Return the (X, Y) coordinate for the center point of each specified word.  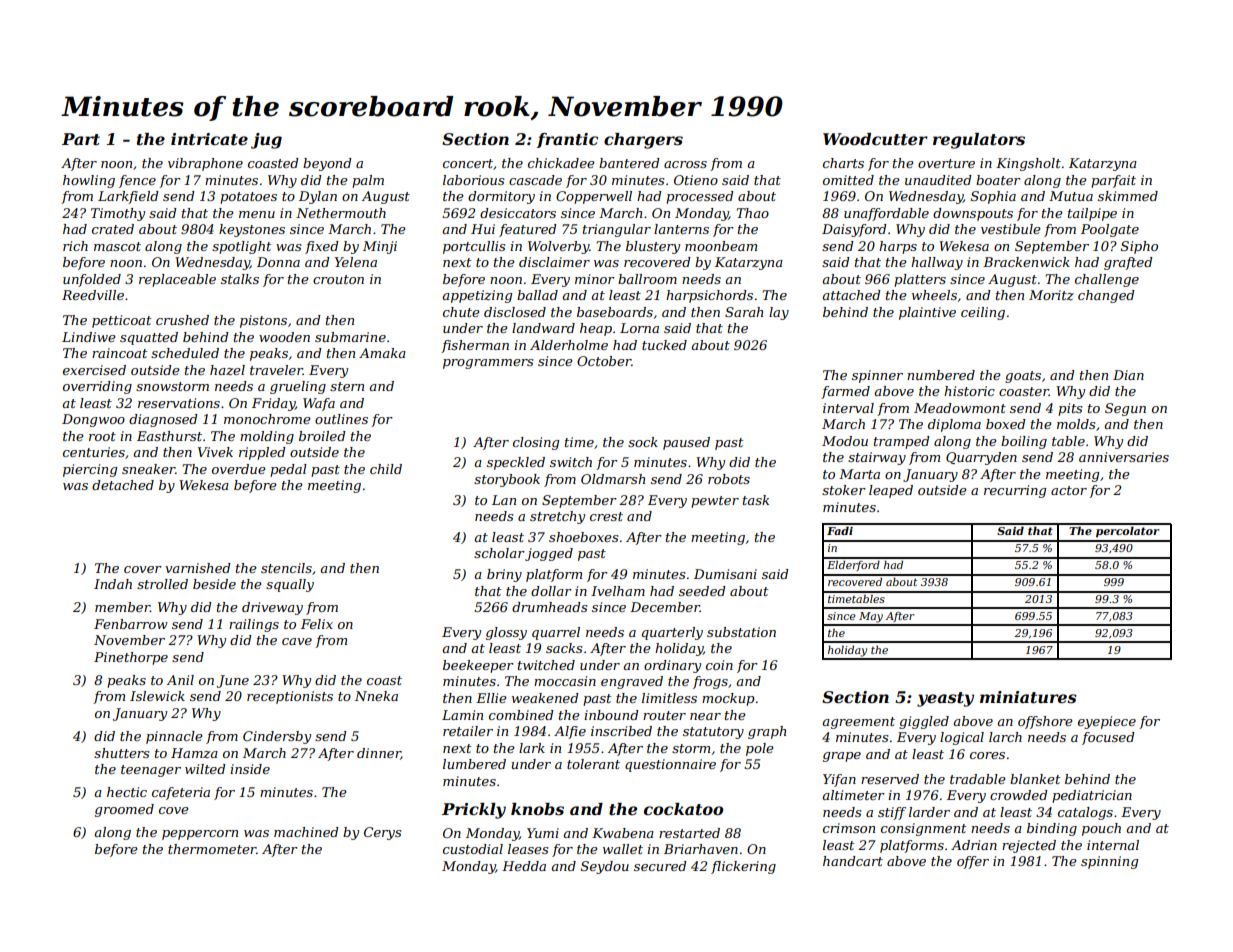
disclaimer (554, 262)
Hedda (524, 866)
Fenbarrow (131, 624)
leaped (891, 491)
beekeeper (478, 666)
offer (973, 862)
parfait (1113, 181)
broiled (322, 436)
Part (81, 139)
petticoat (121, 321)
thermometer (212, 849)
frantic (567, 140)
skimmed (1128, 196)
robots (729, 479)
